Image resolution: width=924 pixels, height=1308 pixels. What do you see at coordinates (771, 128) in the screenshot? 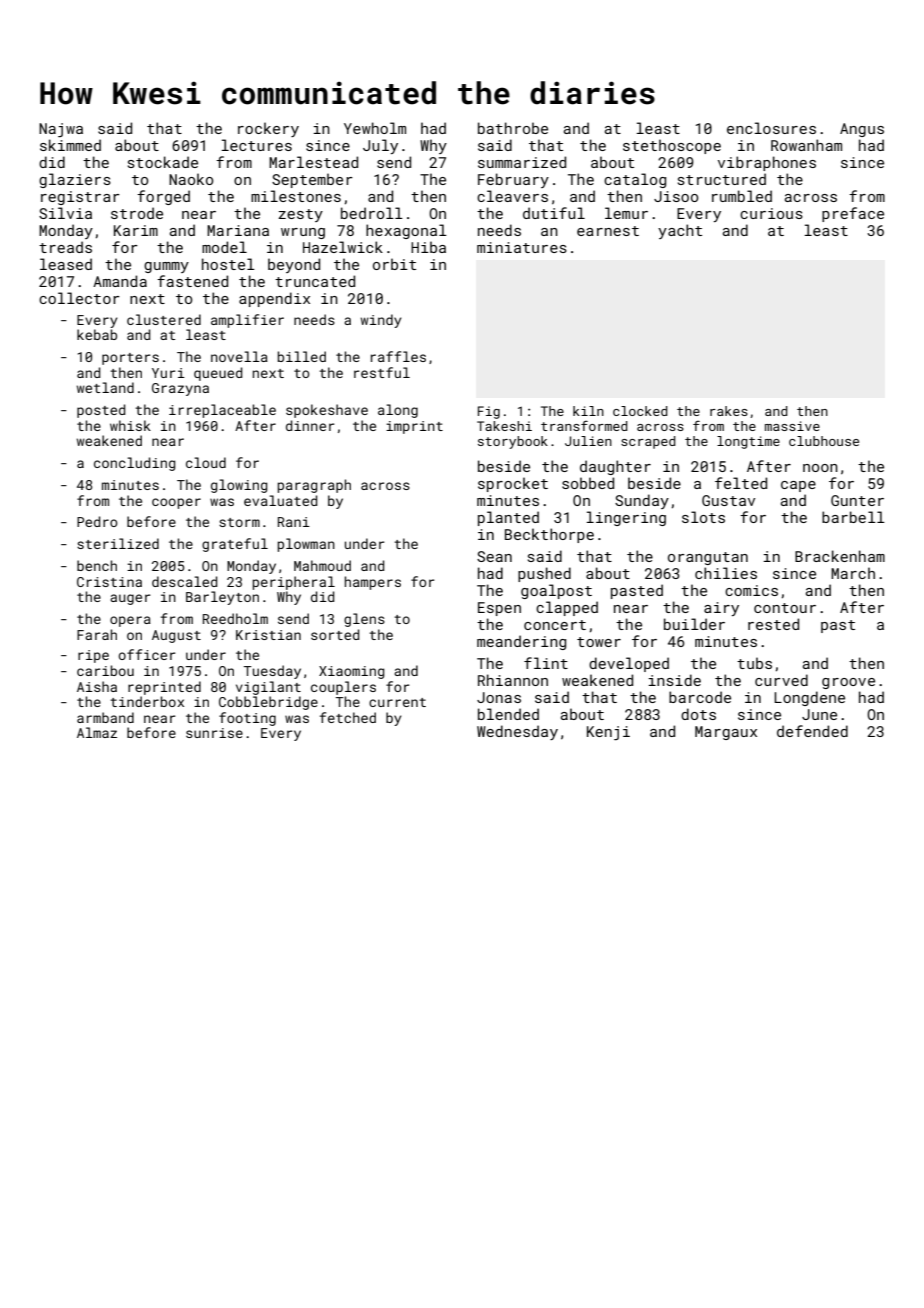
I see `enclosures` at bounding box center [771, 128].
